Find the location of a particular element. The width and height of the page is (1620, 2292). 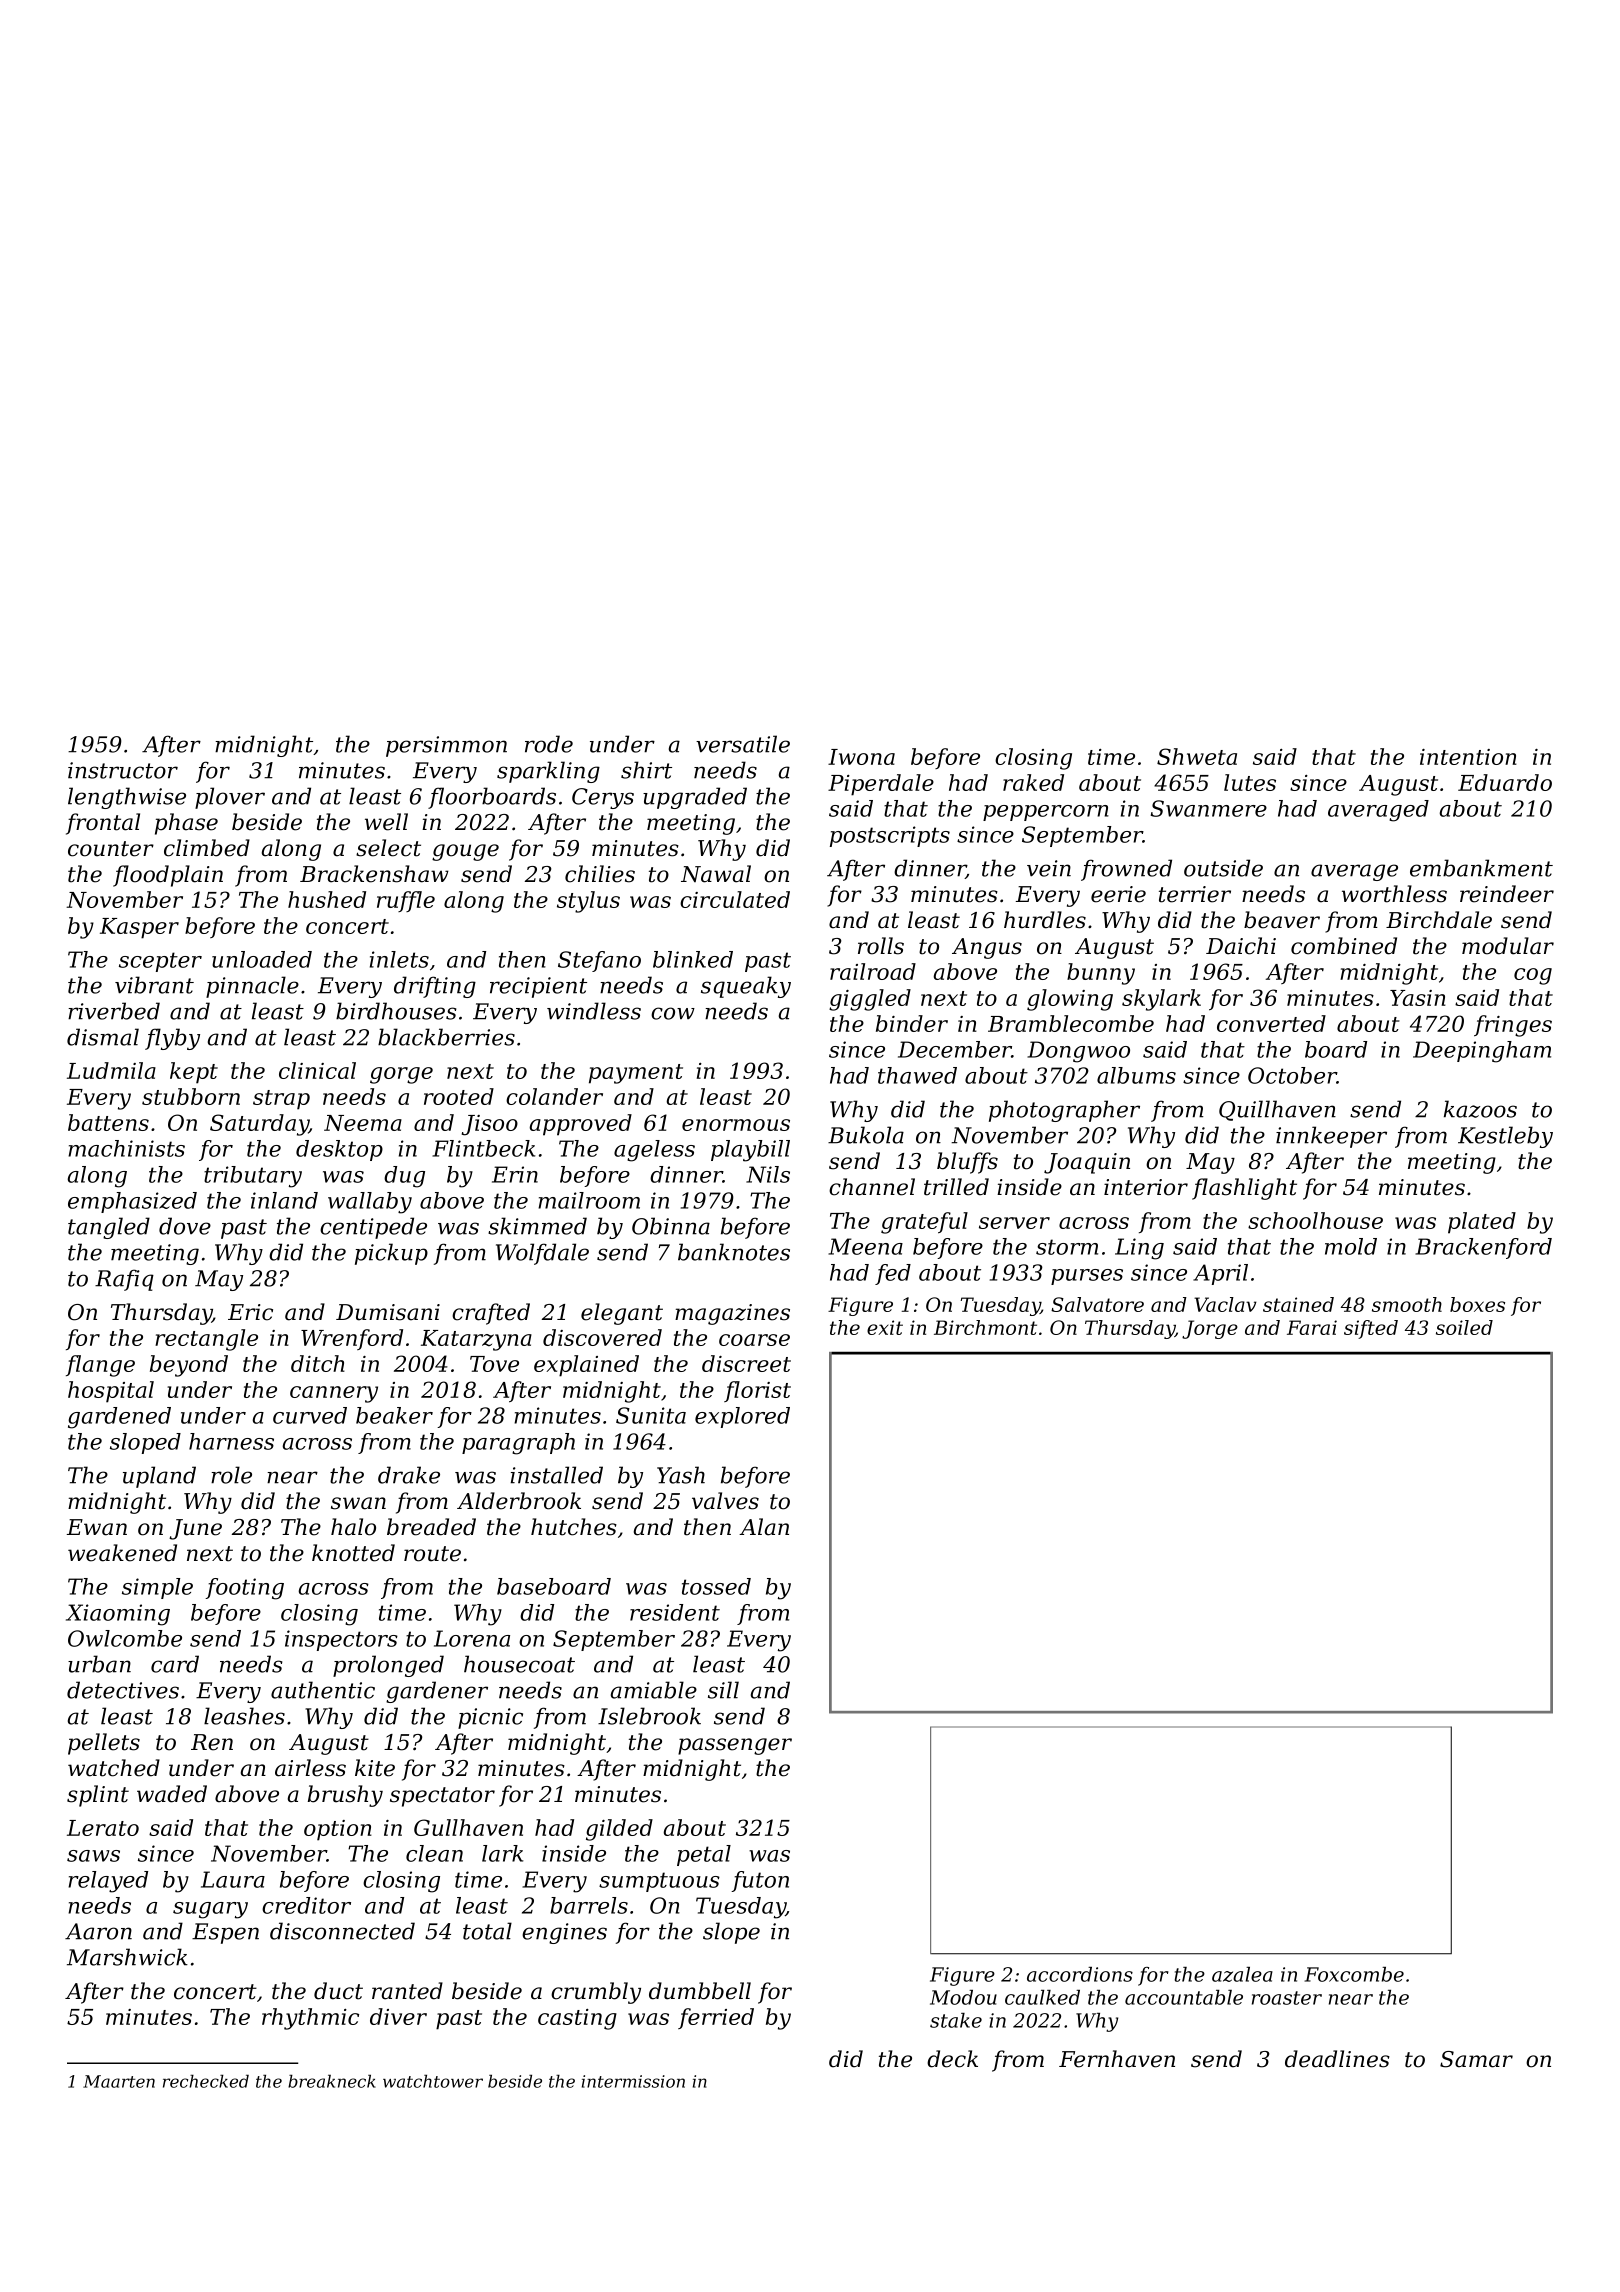

Foxcombe is located at coordinates (1354, 1974).
